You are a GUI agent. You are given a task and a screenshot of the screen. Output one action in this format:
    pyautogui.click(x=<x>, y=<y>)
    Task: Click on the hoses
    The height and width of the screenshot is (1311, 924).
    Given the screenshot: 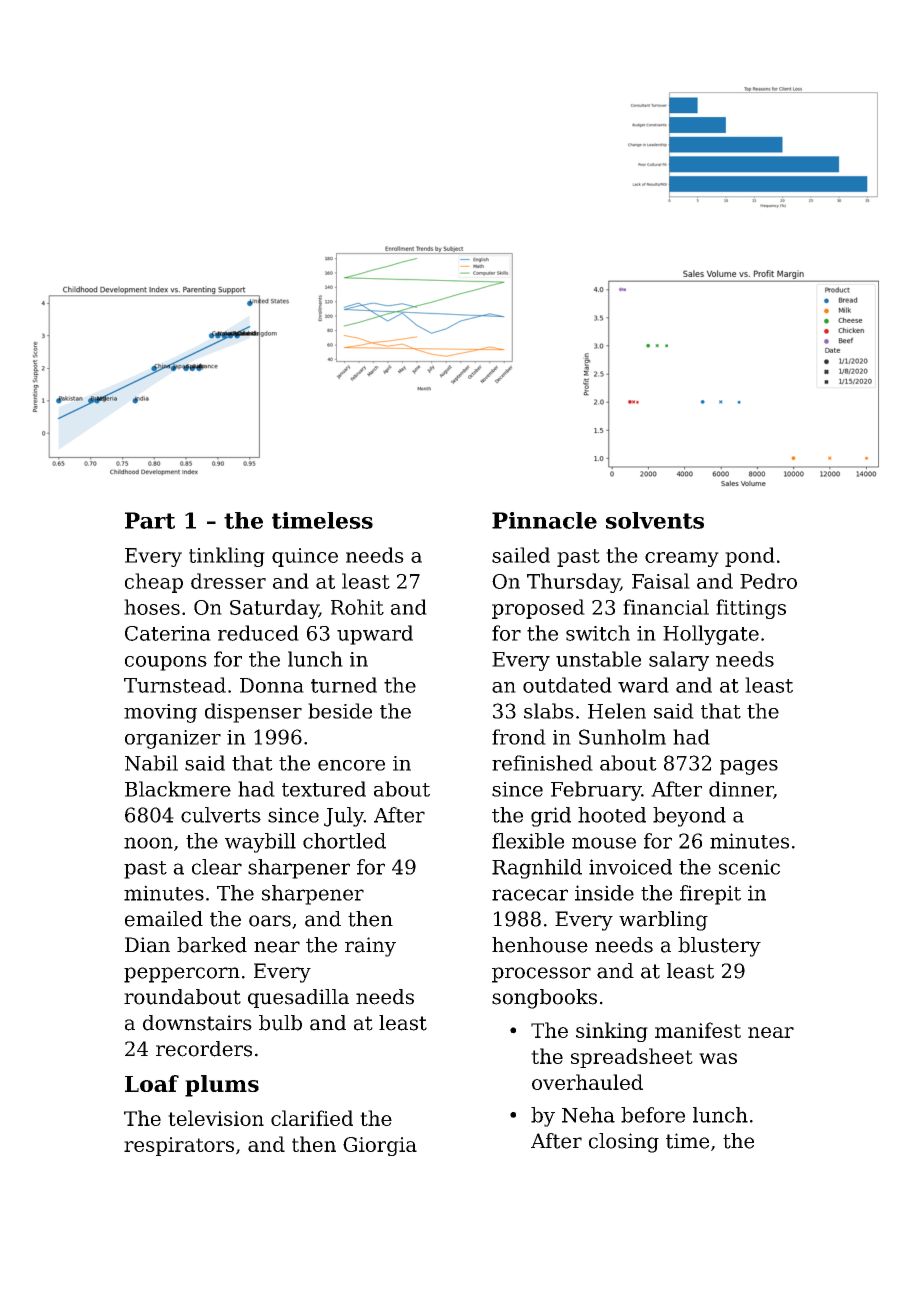 What is the action you would take?
    pyautogui.click(x=152, y=607)
